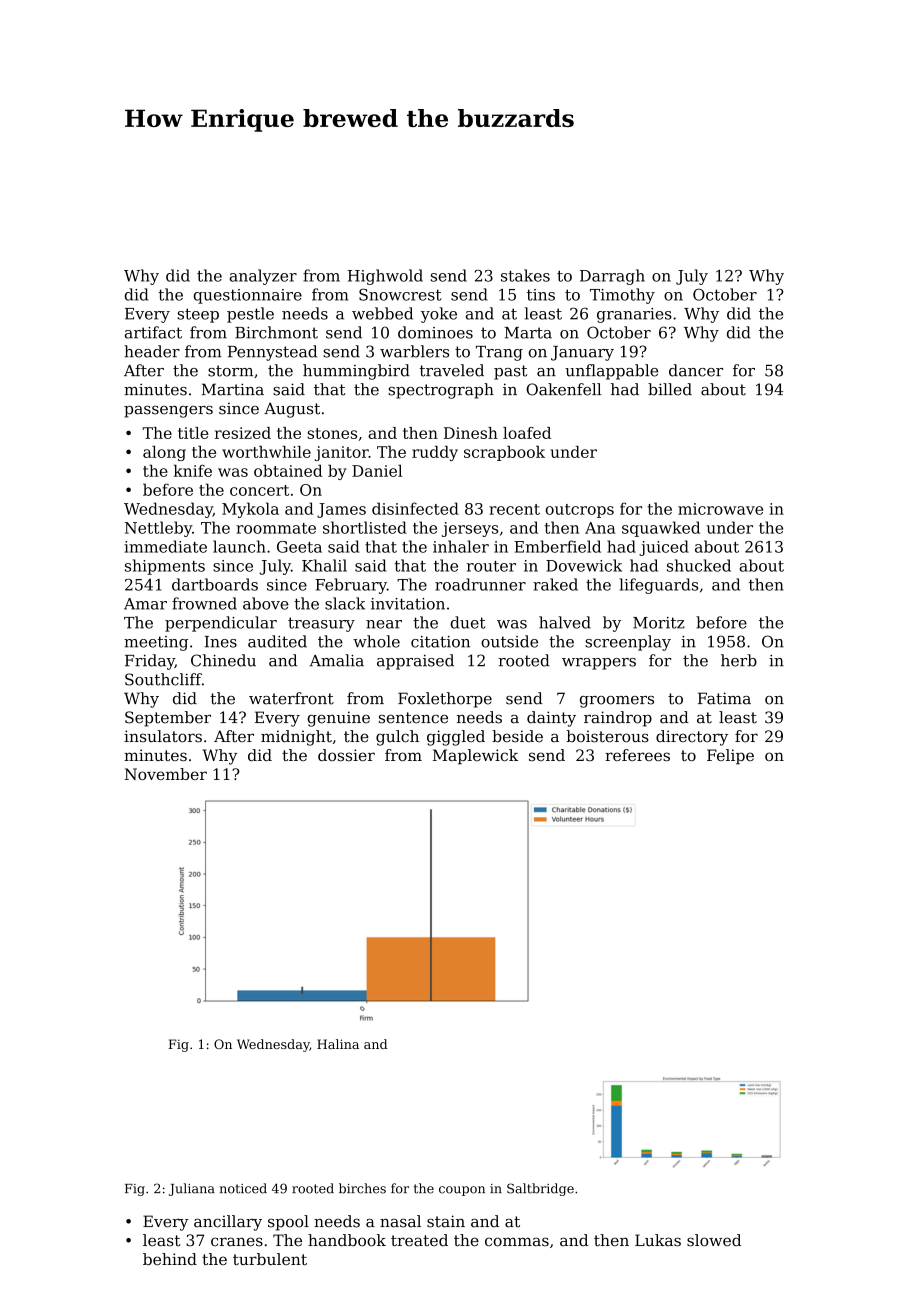 The height and width of the screenshot is (1316, 908). What do you see at coordinates (163, 679) in the screenshot?
I see `Southcliff` at bounding box center [163, 679].
